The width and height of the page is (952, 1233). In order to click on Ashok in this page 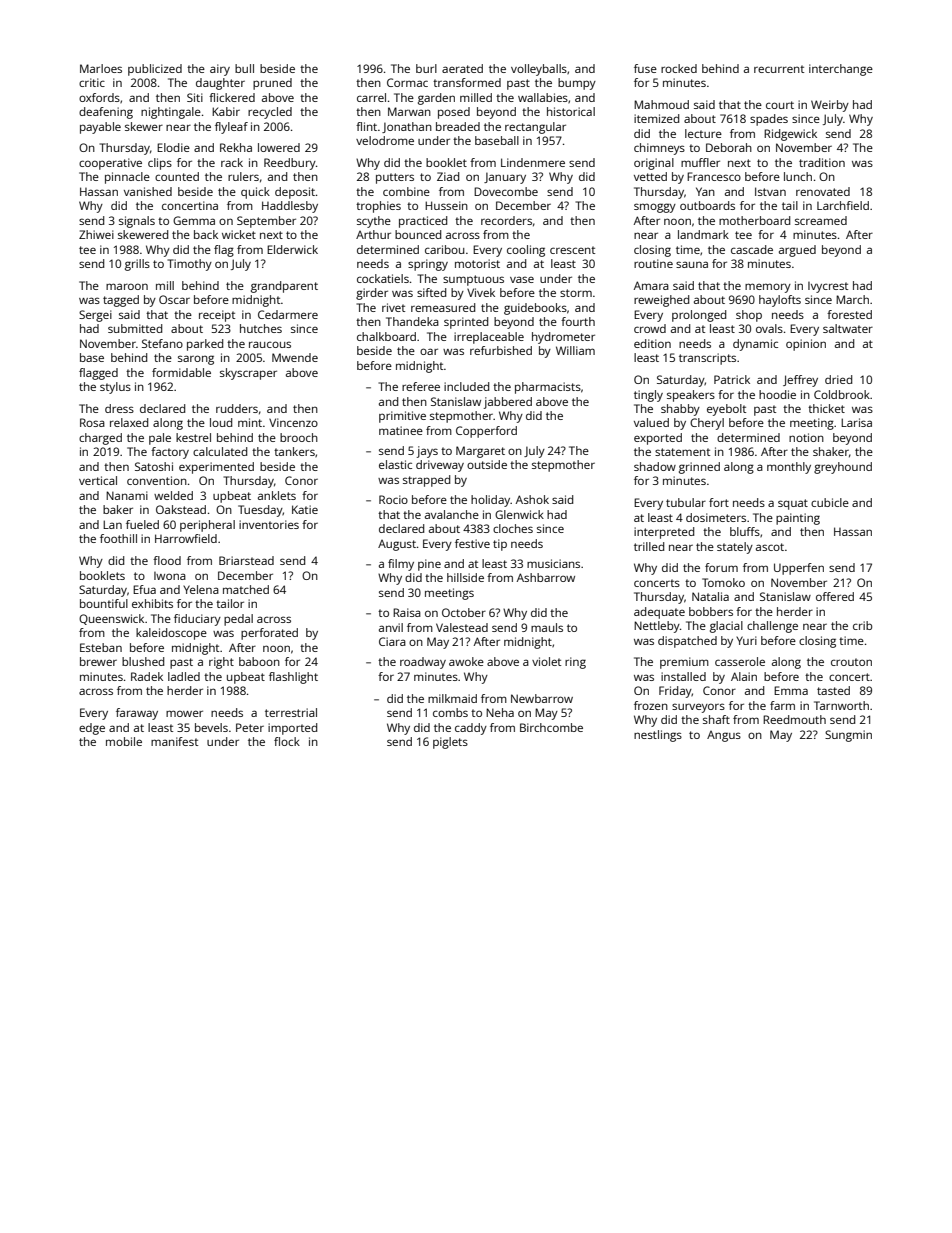, I will do `click(532, 499)`.
